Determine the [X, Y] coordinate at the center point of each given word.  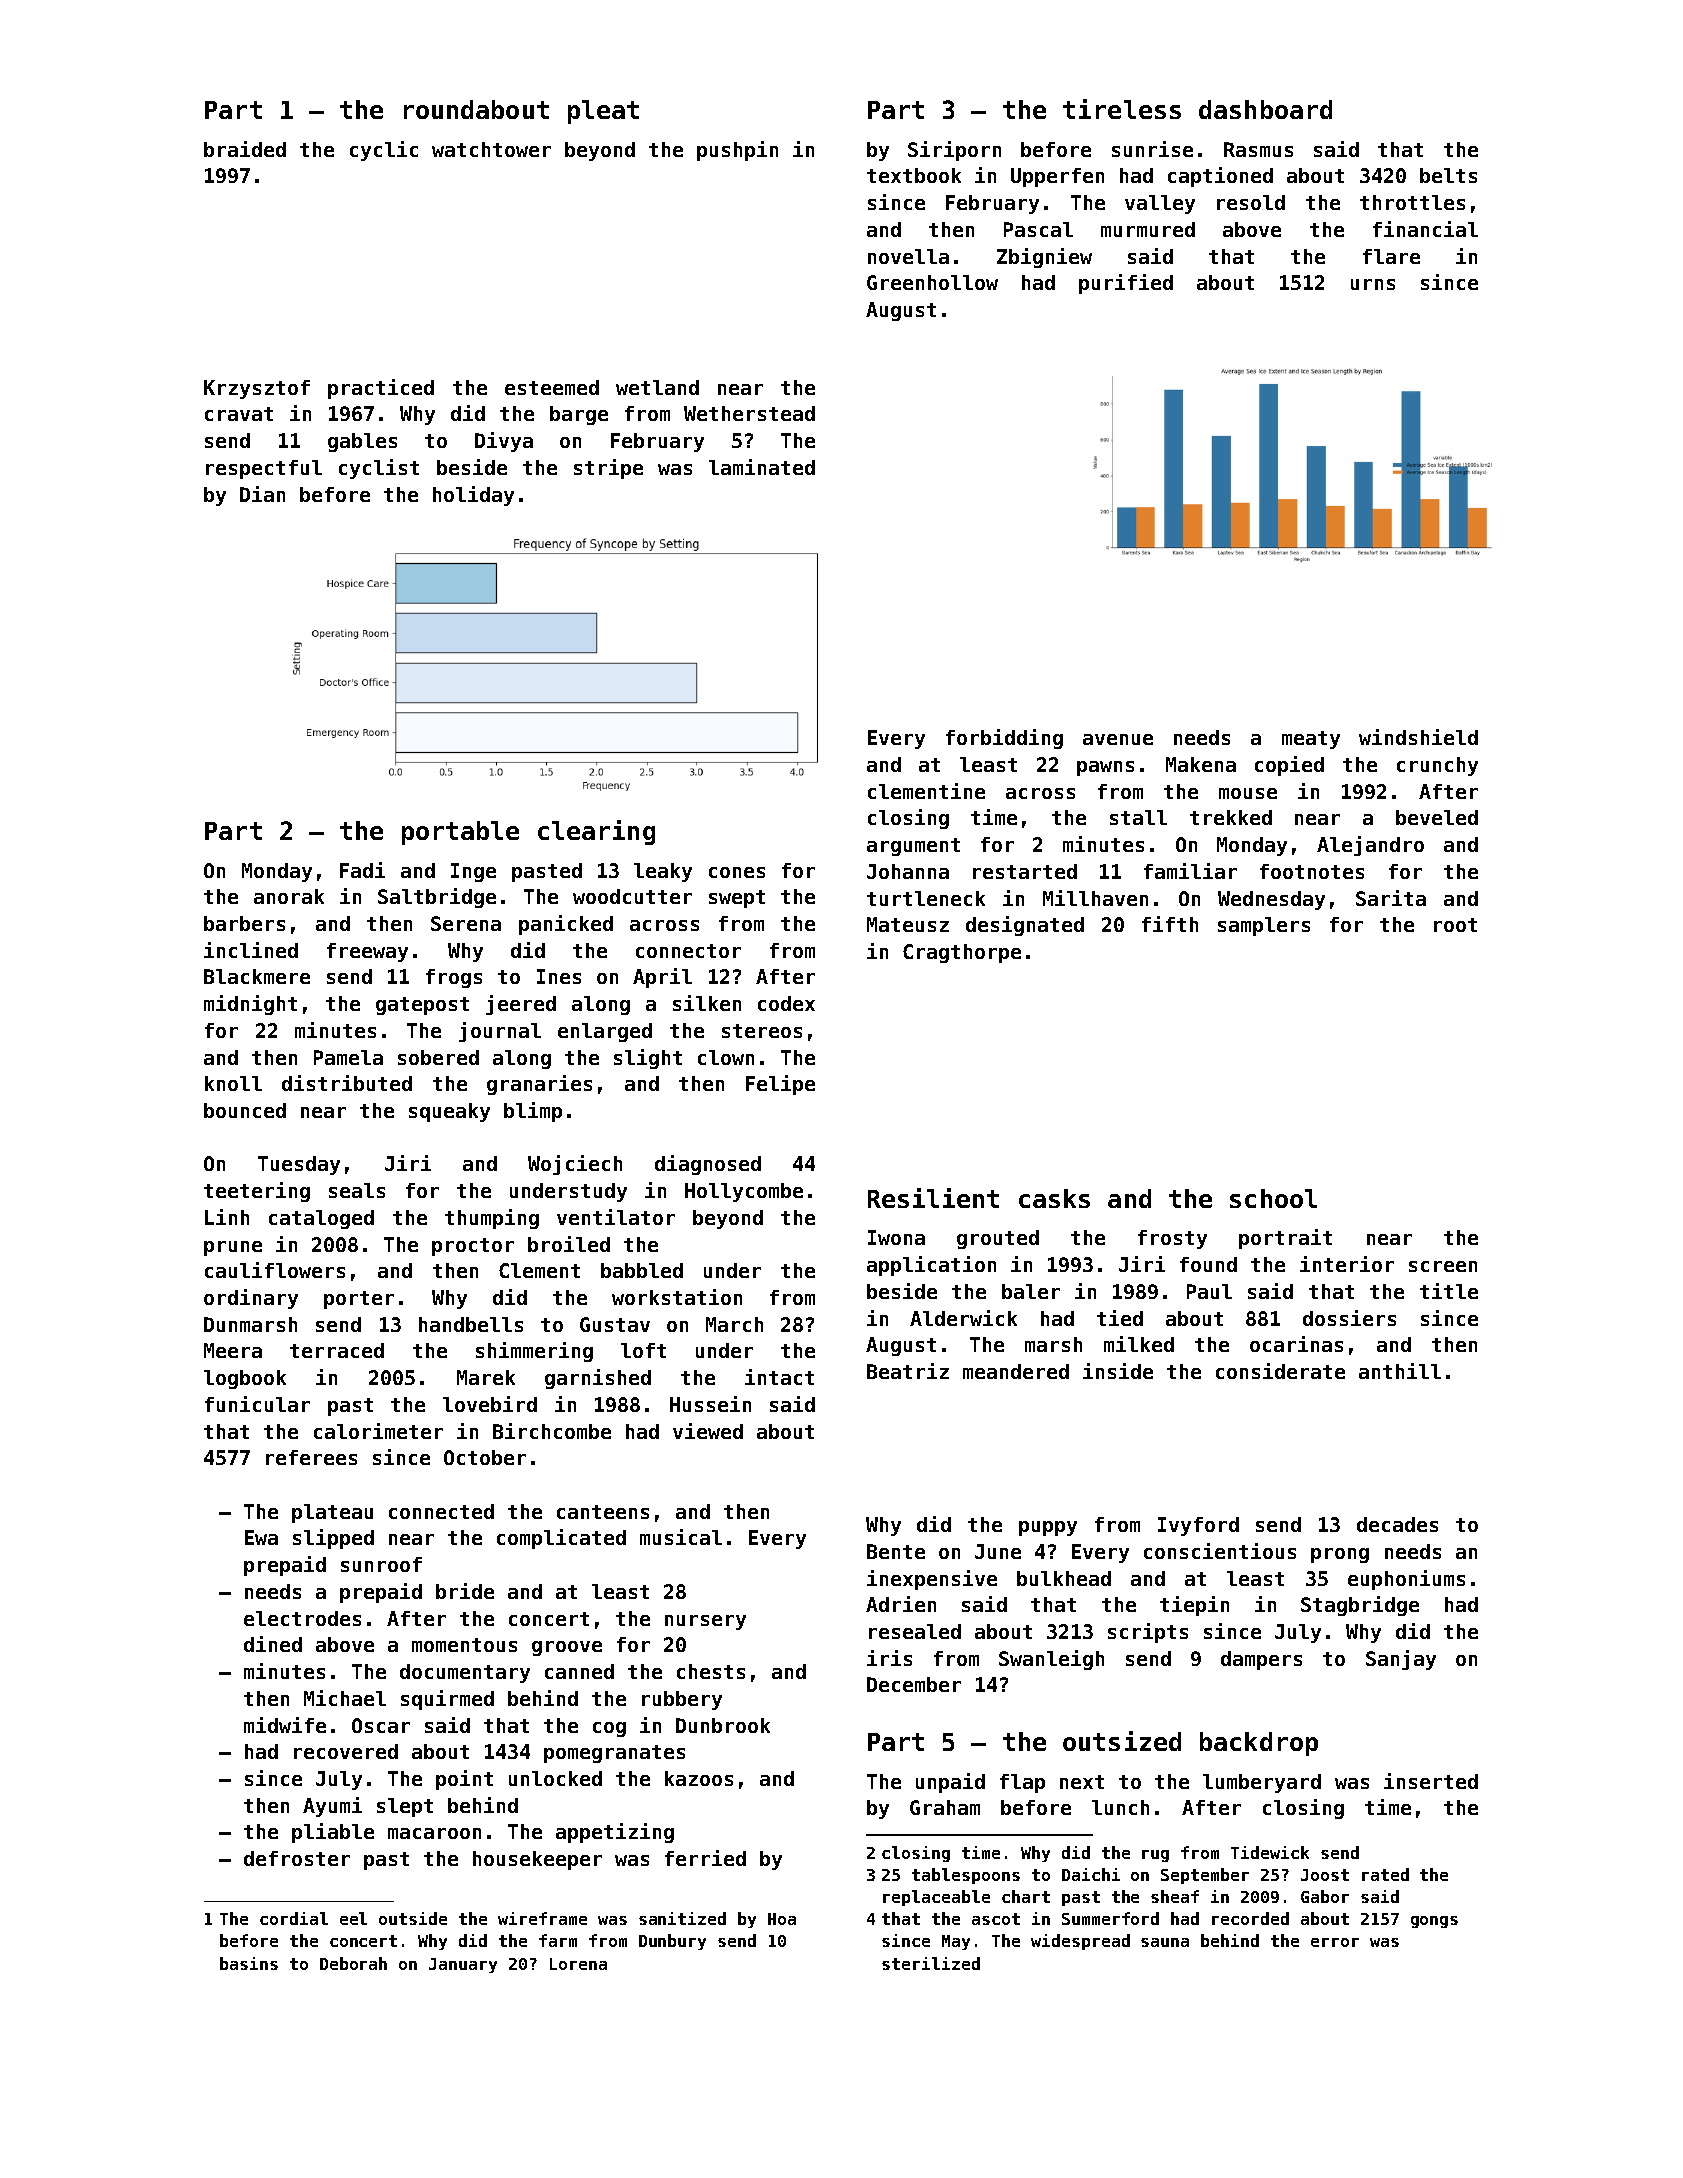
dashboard [1265, 109]
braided [245, 149]
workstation [677, 1297]
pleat [603, 112]
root [1455, 925]
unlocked [555, 1778]
